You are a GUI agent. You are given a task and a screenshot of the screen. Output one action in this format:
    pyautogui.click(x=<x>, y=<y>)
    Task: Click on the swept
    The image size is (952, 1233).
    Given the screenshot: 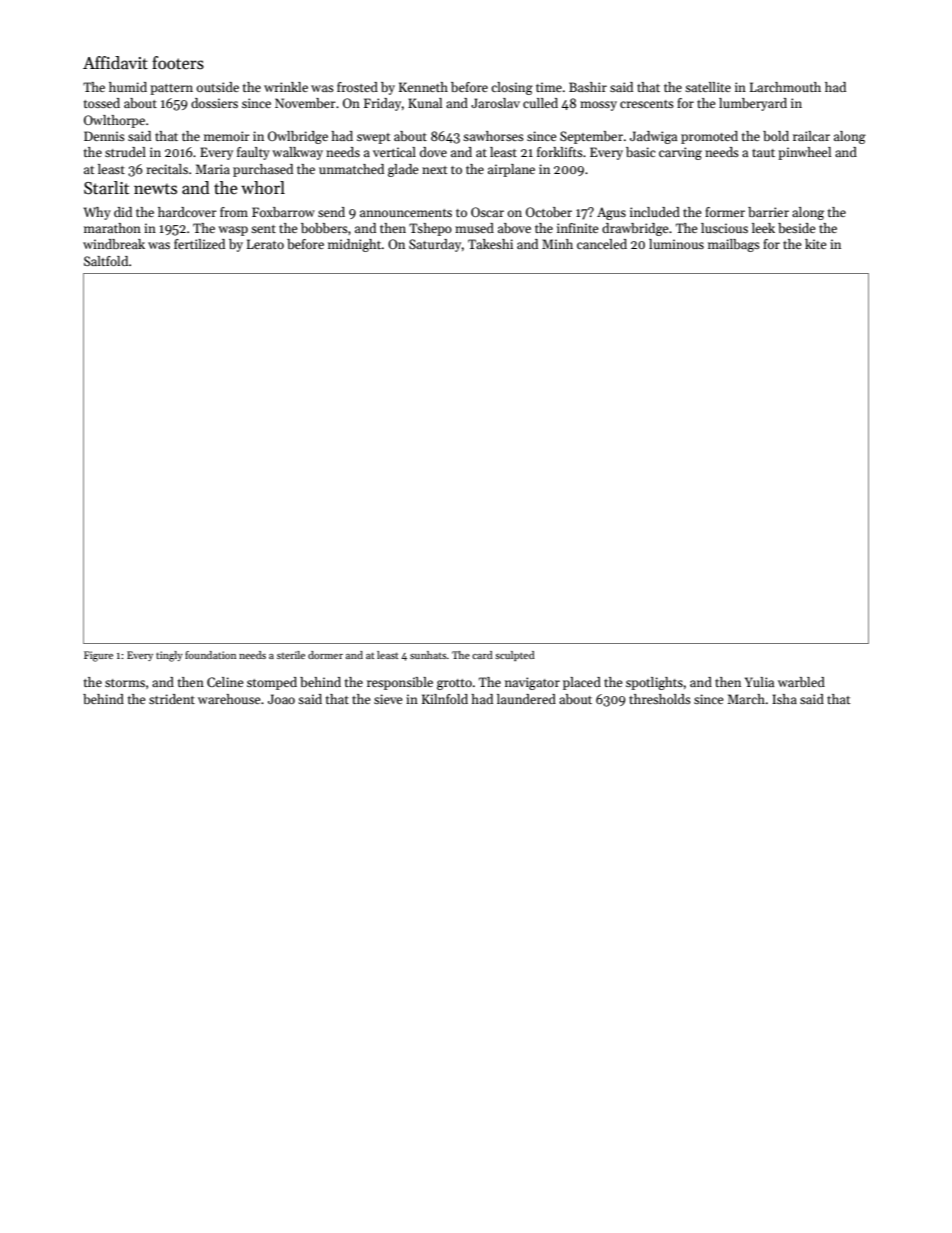 What is the action you would take?
    pyautogui.click(x=374, y=138)
